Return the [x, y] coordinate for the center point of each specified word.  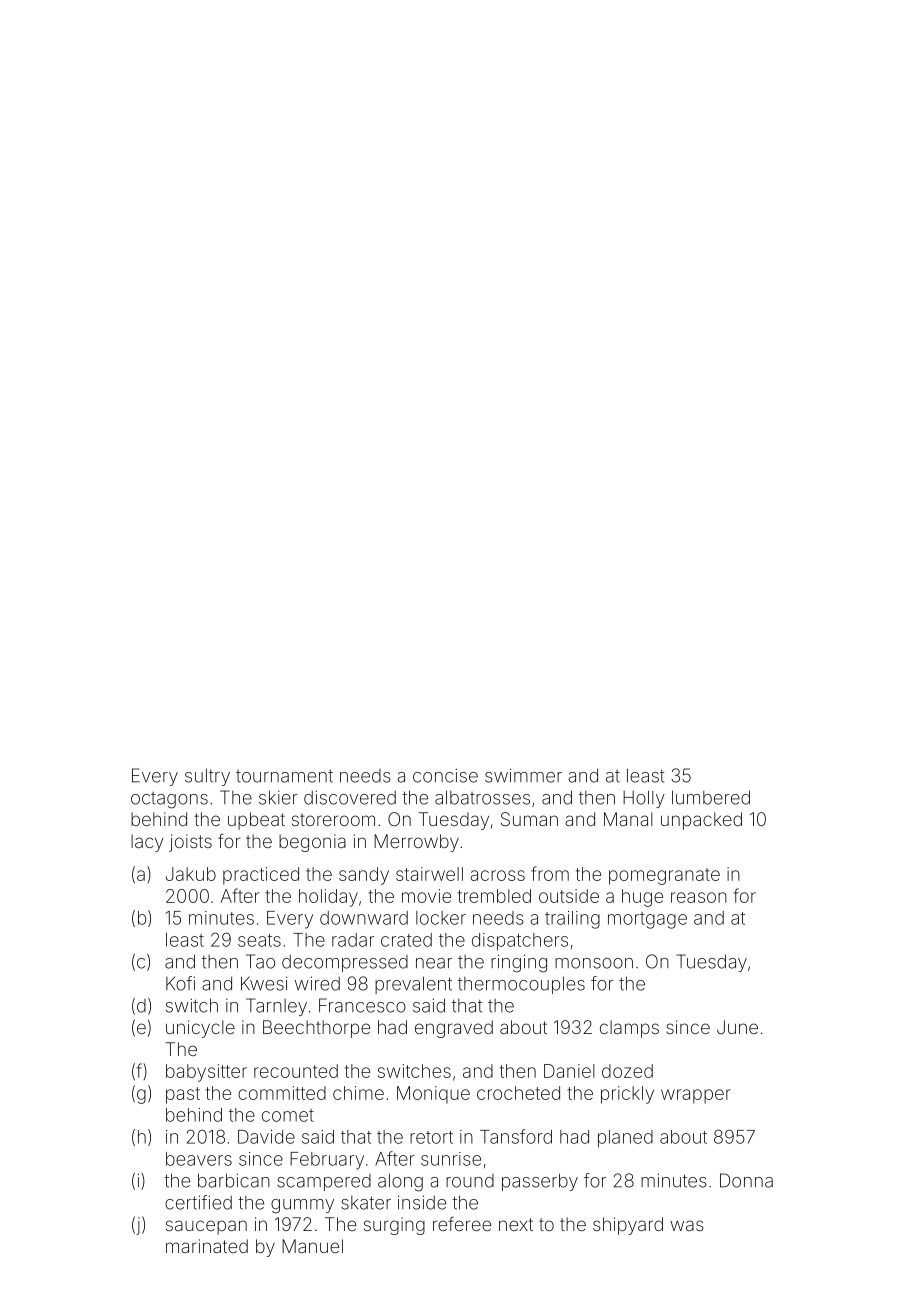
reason [699, 897]
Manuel [312, 1246]
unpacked [701, 821]
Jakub [191, 874]
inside [422, 1202]
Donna [746, 1180]
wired [317, 983]
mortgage [647, 920]
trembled [494, 896]
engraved [454, 1029]
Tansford [516, 1136]
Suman [529, 819]
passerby [540, 1182]
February [327, 1161]
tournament [284, 776]
